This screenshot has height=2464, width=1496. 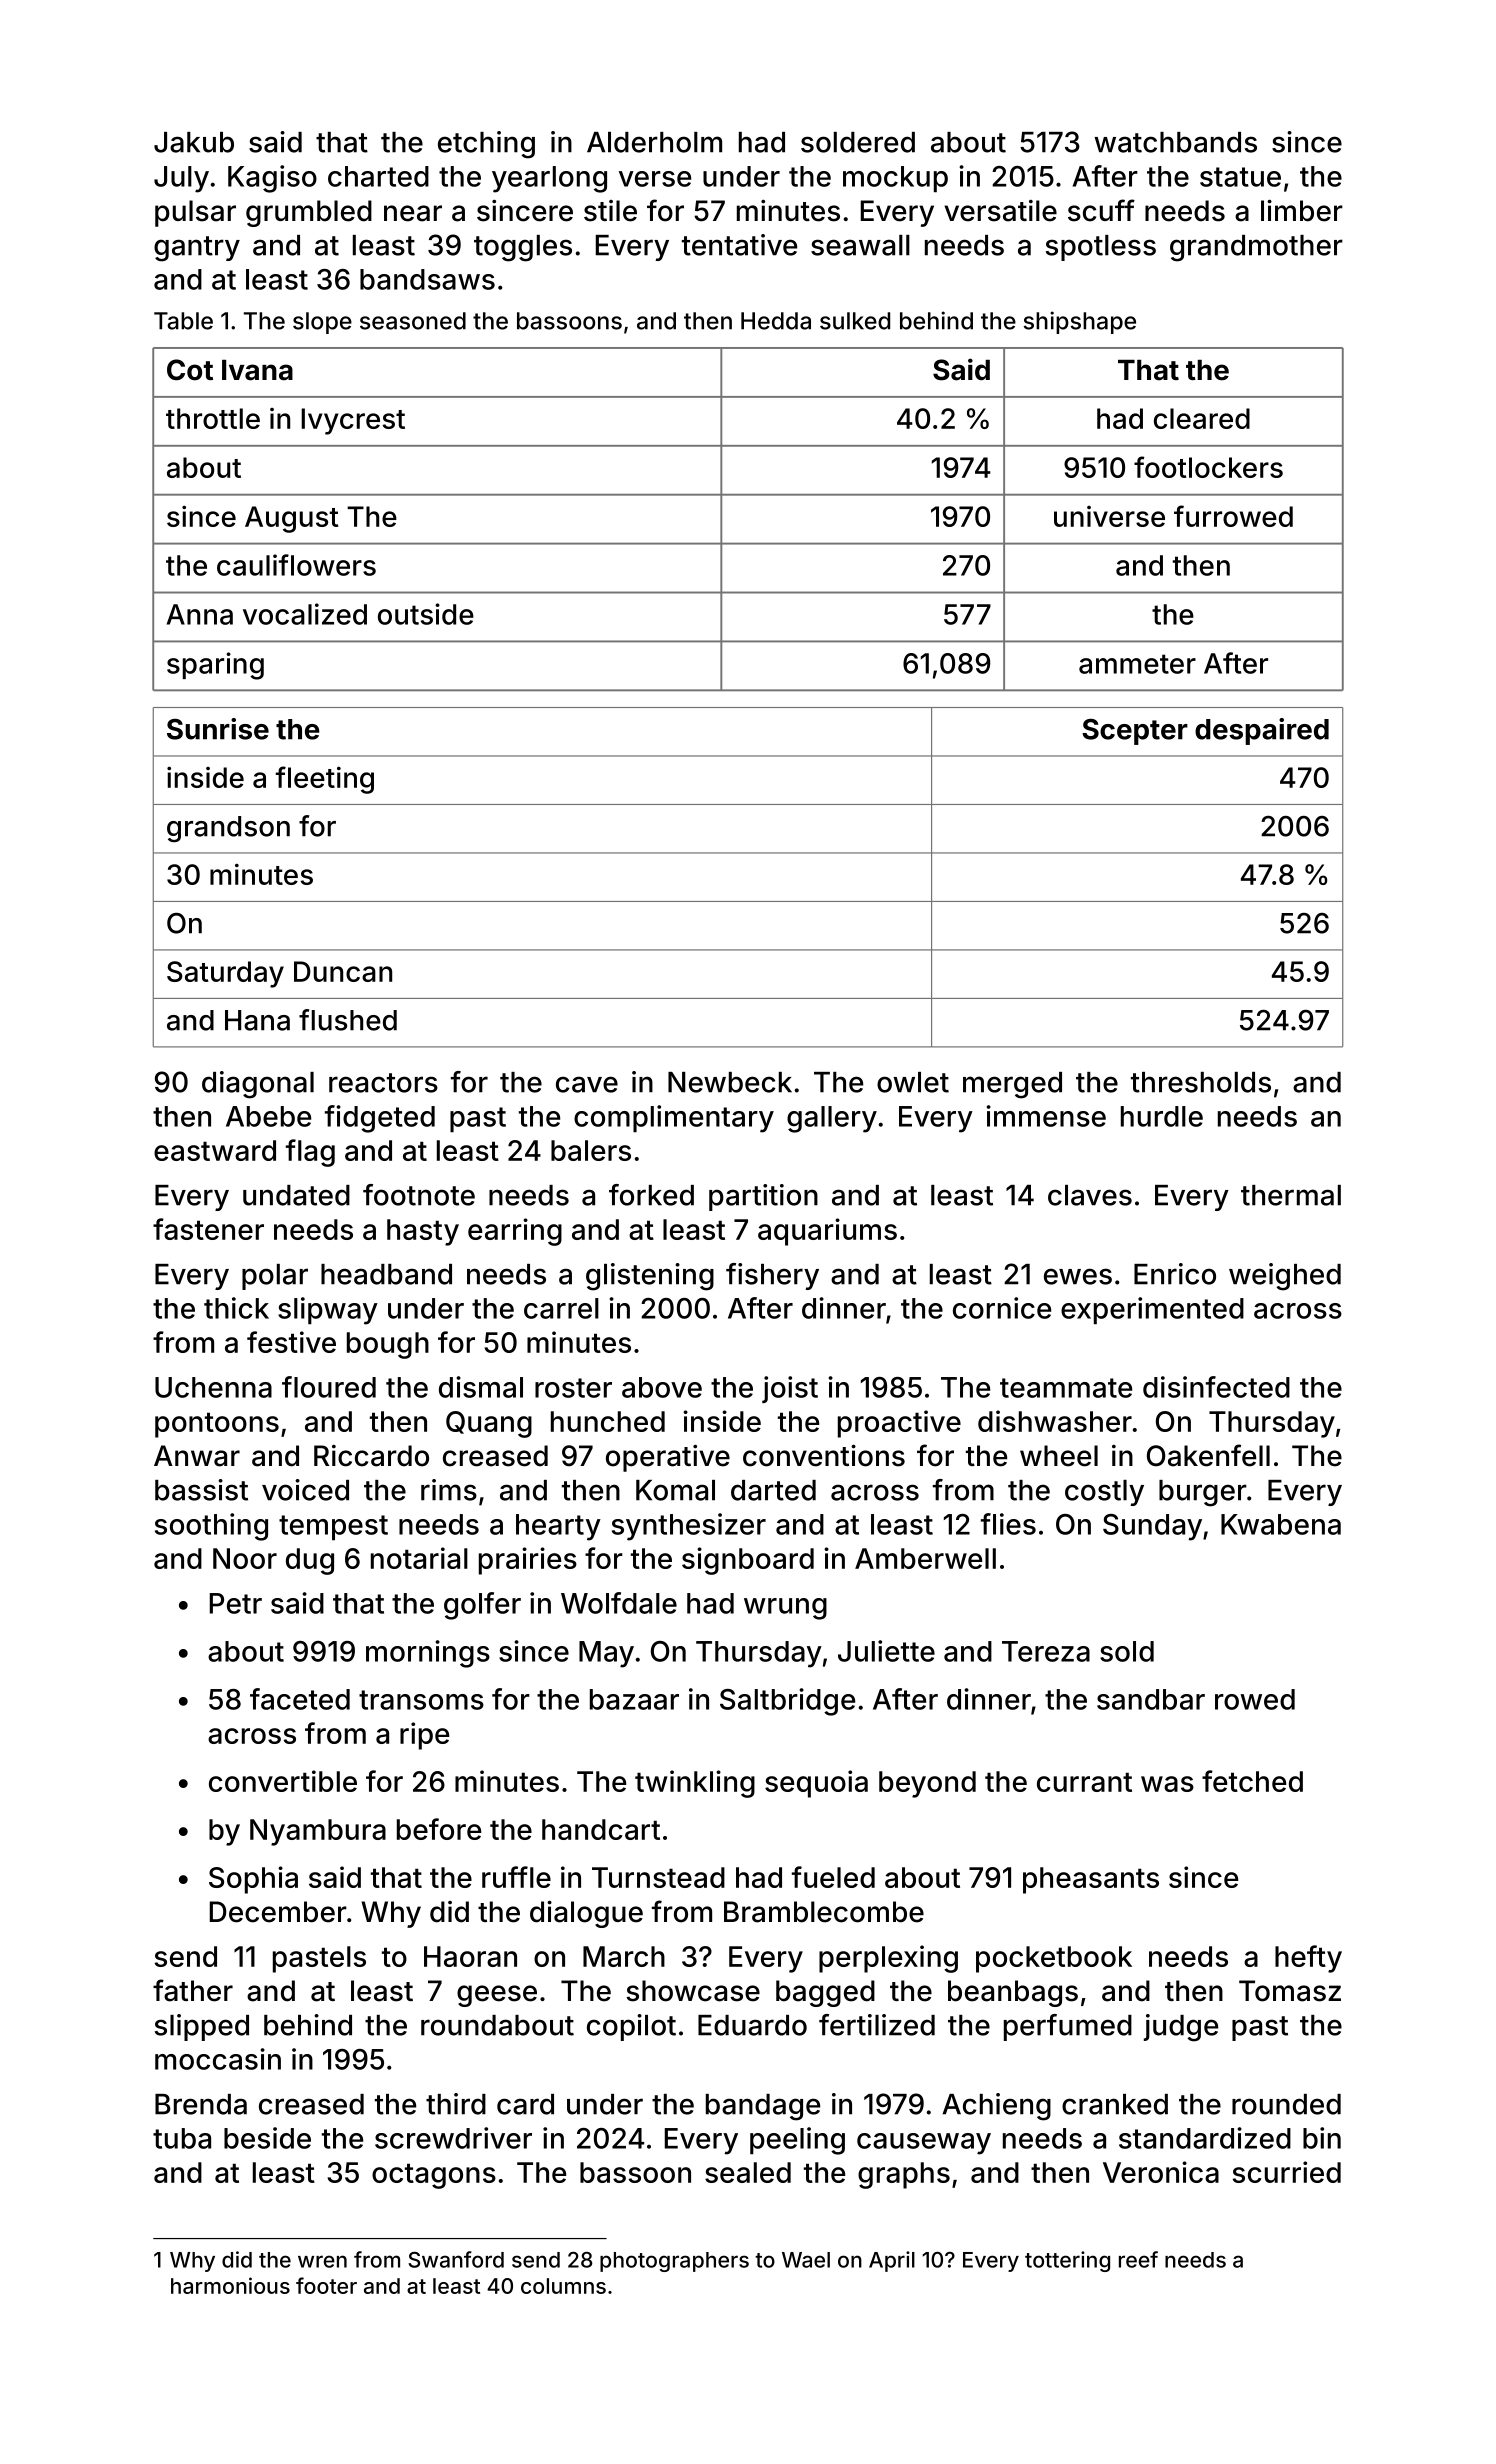 I want to click on outside, so click(x=426, y=614).
